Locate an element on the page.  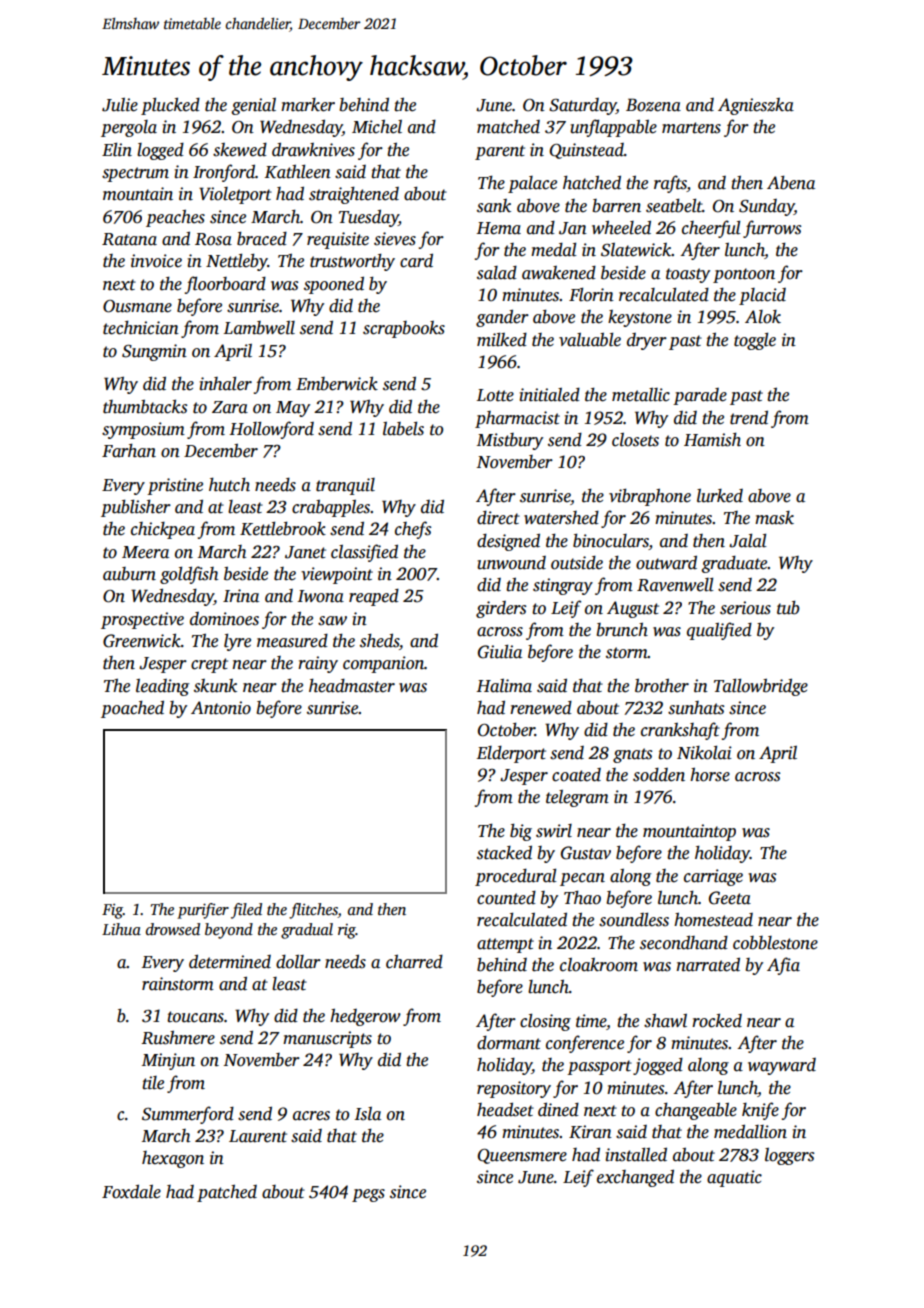
peaches is located at coordinates (175, 218).
